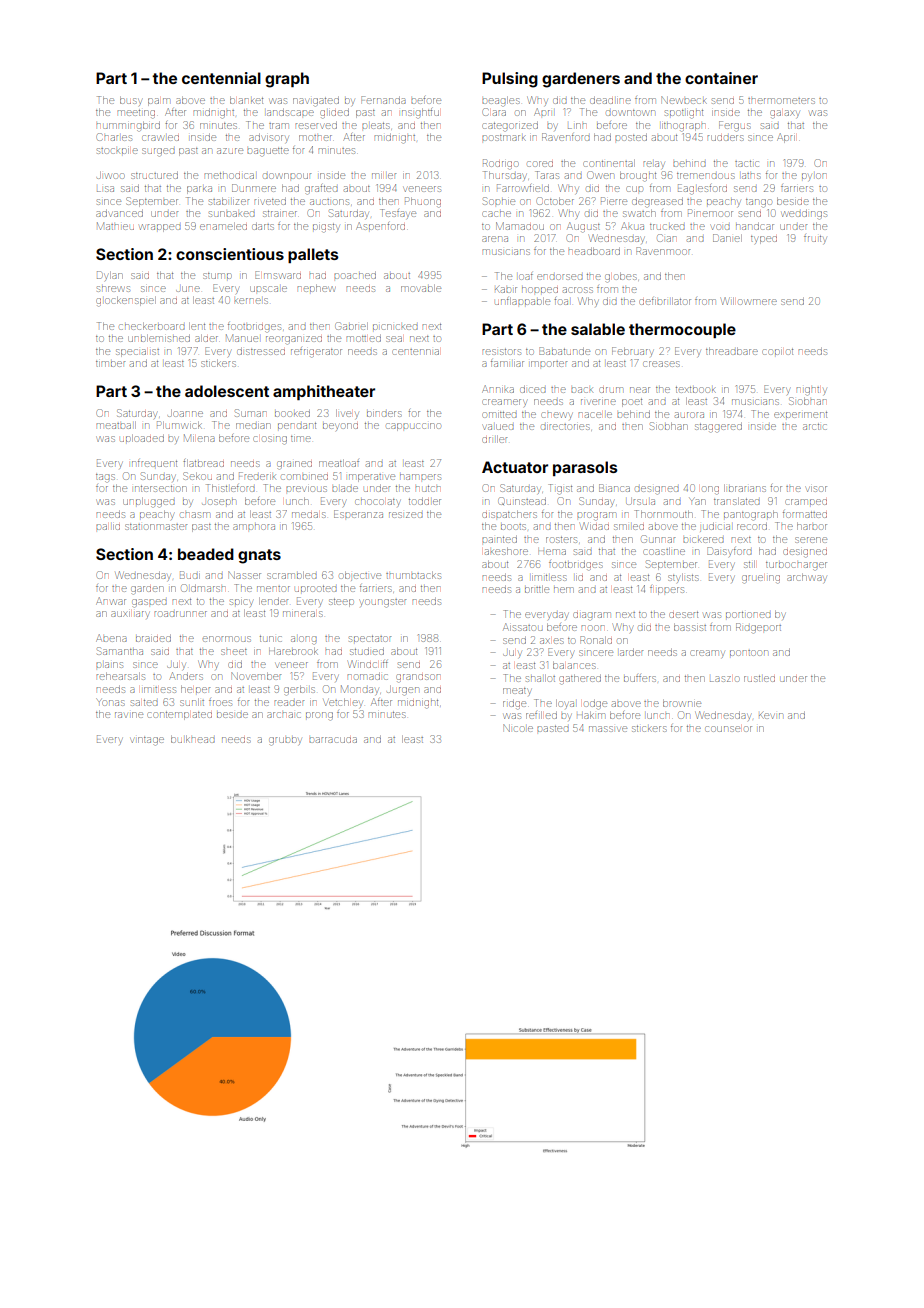  What do you see at coordinates (244, 575) in the screenshot?
I see `Nasser` at bounding box center [244, 575].
